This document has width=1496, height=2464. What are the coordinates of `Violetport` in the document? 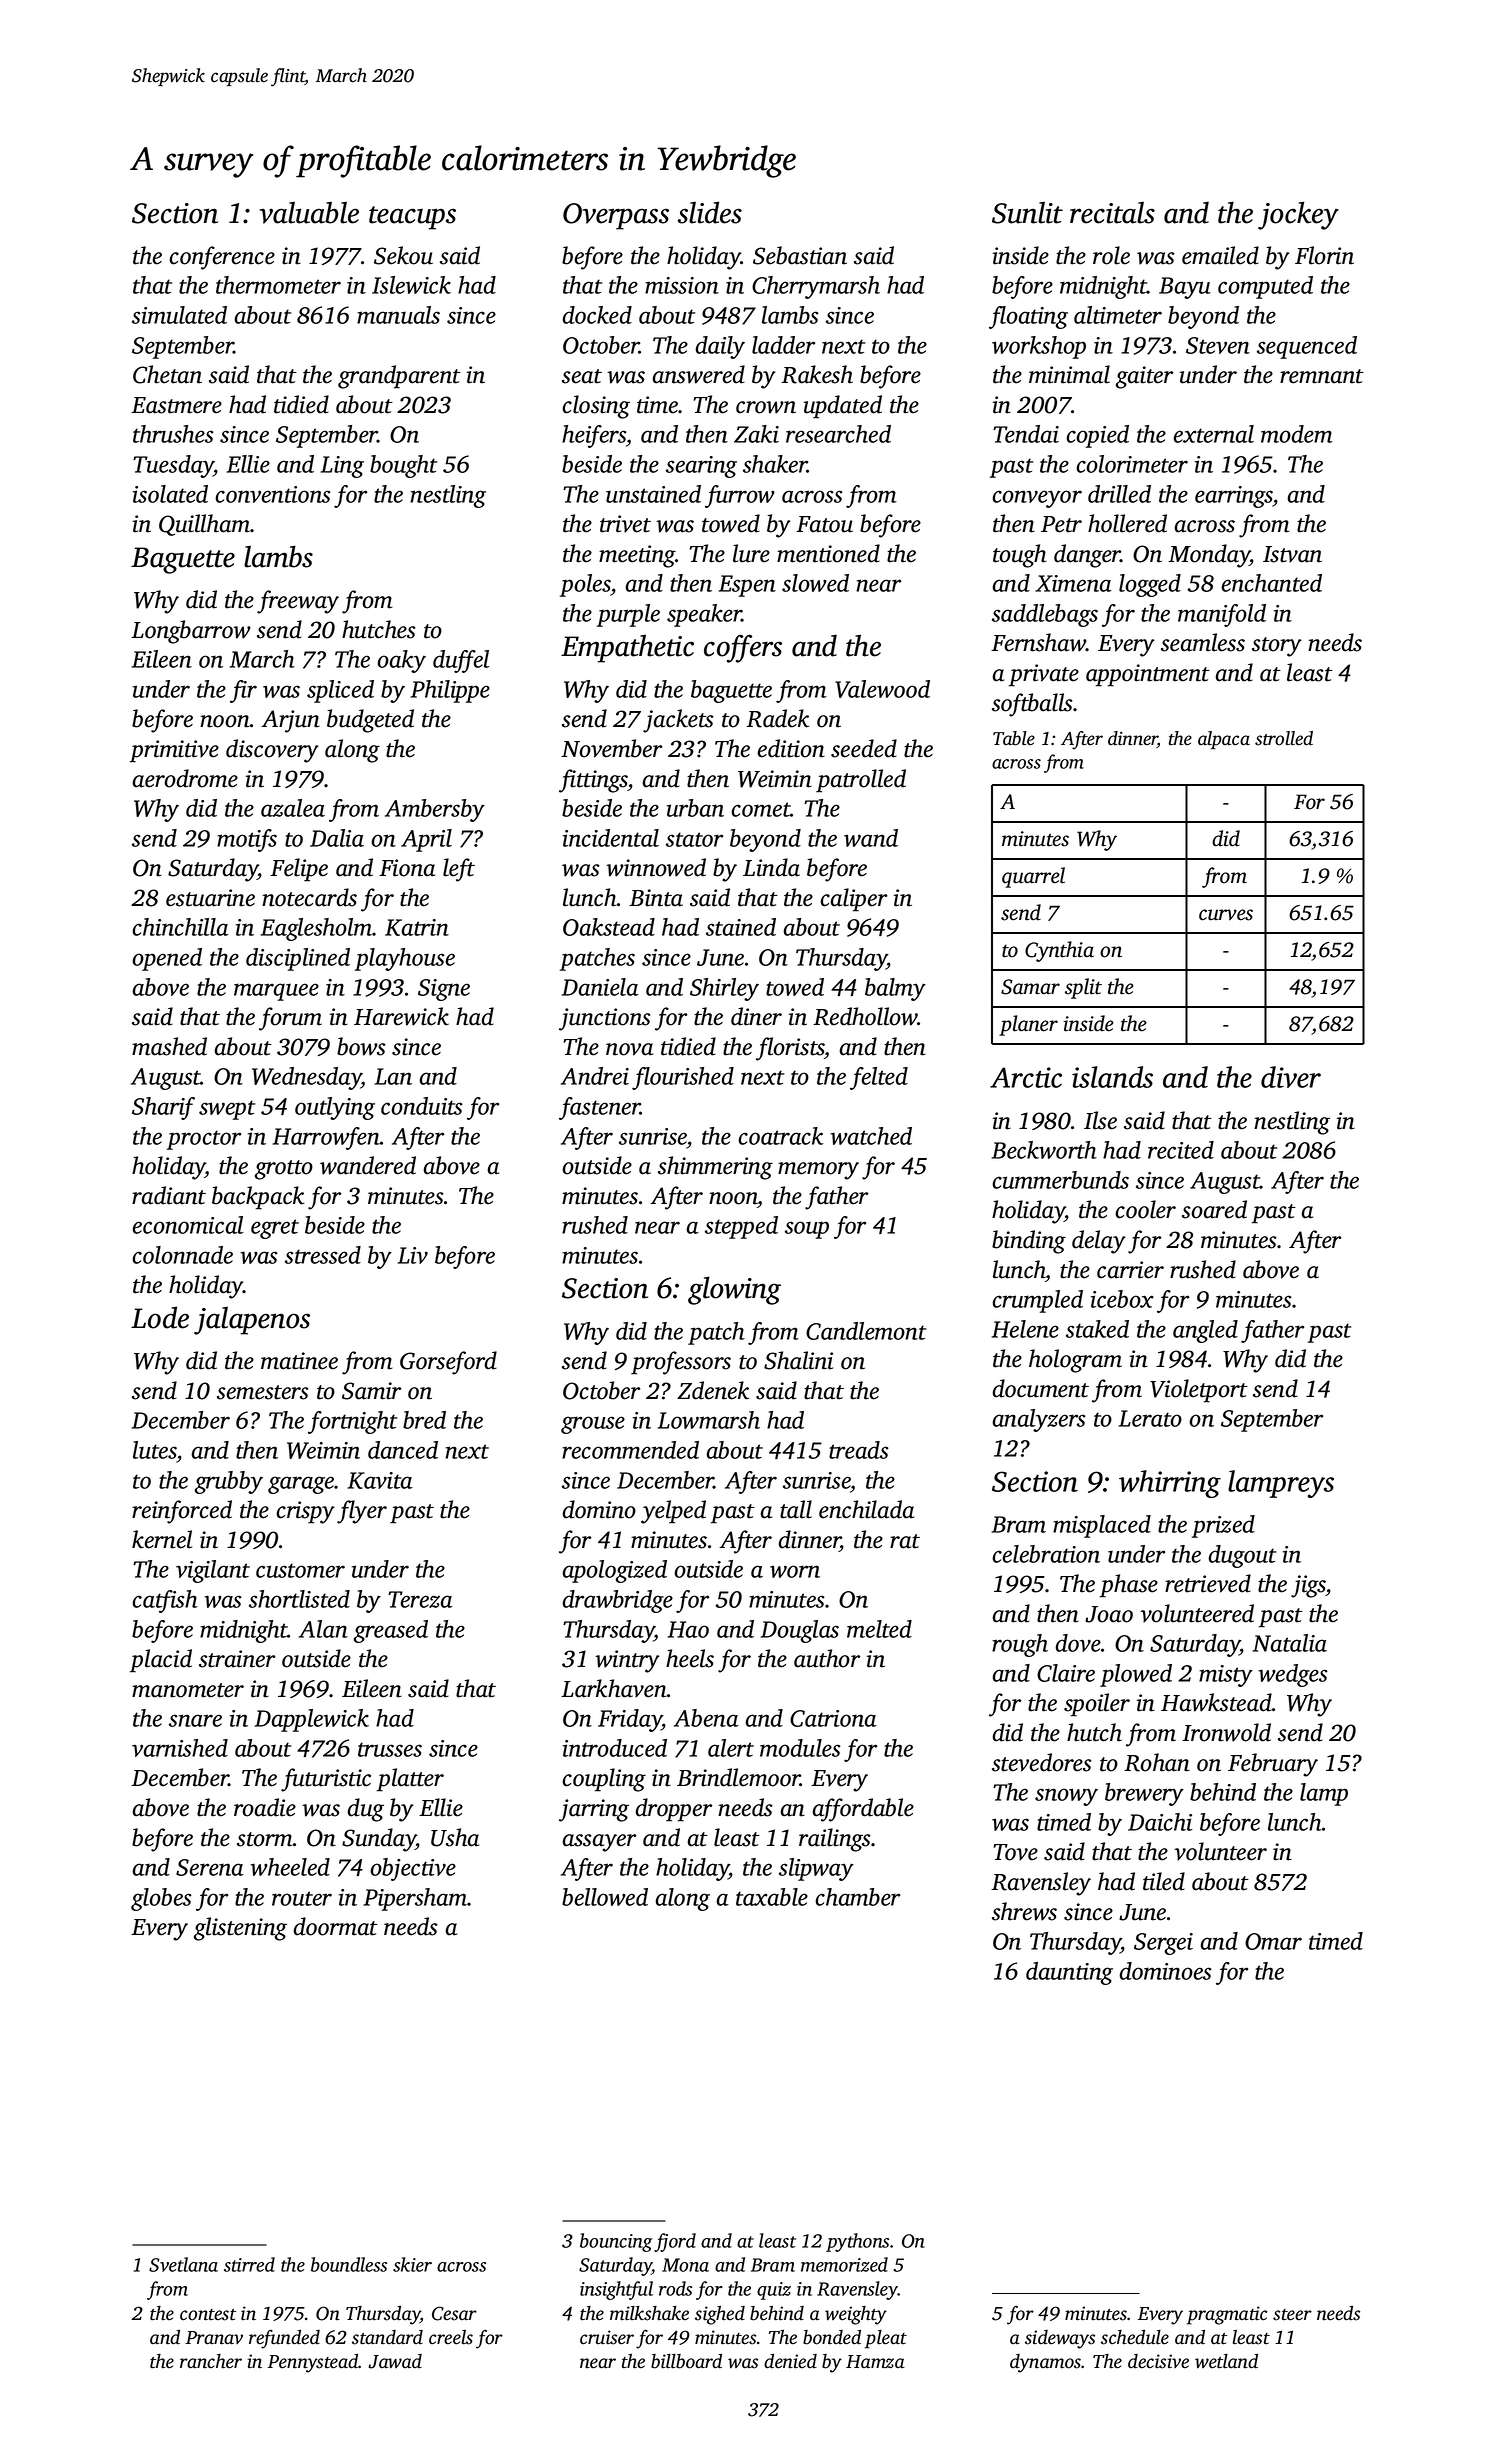 It's located at (1199, 1391).
